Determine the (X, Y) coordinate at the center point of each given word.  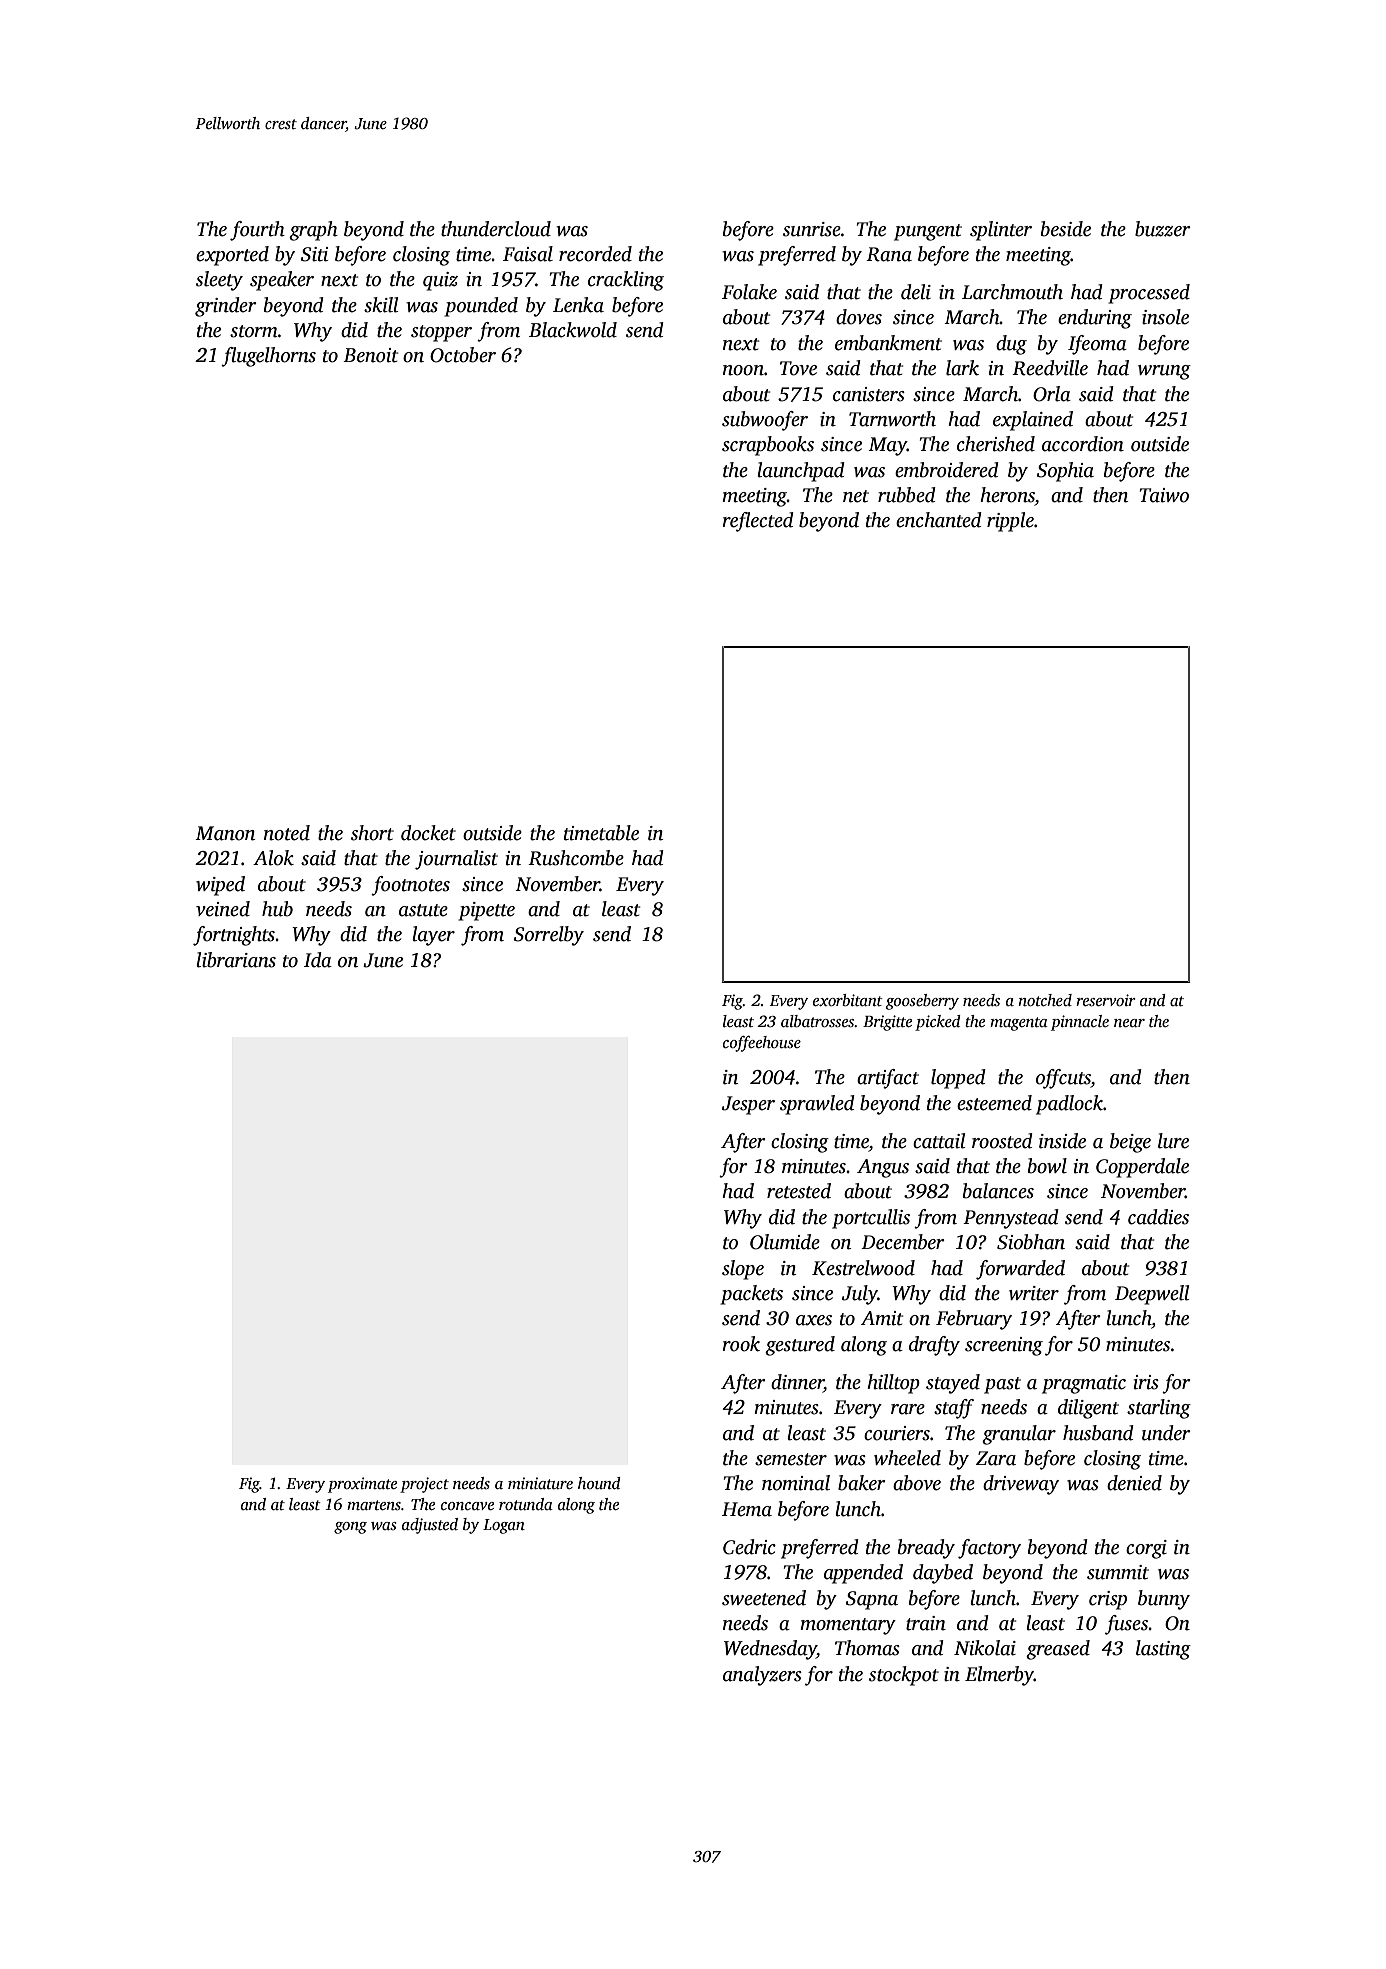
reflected (758, 522)
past (1002, 1385)
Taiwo (1164, 495)
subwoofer (765, 421)
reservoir (1106, 1000)
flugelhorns (268, 357)
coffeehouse (762, 1044)
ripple (1010, 522)
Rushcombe (576, 858)
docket (428, 833)
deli (916, 292)
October (463, 355)
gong (350, 1528)
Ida (318, 960)
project (424, 1485)
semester (791, 1459)
